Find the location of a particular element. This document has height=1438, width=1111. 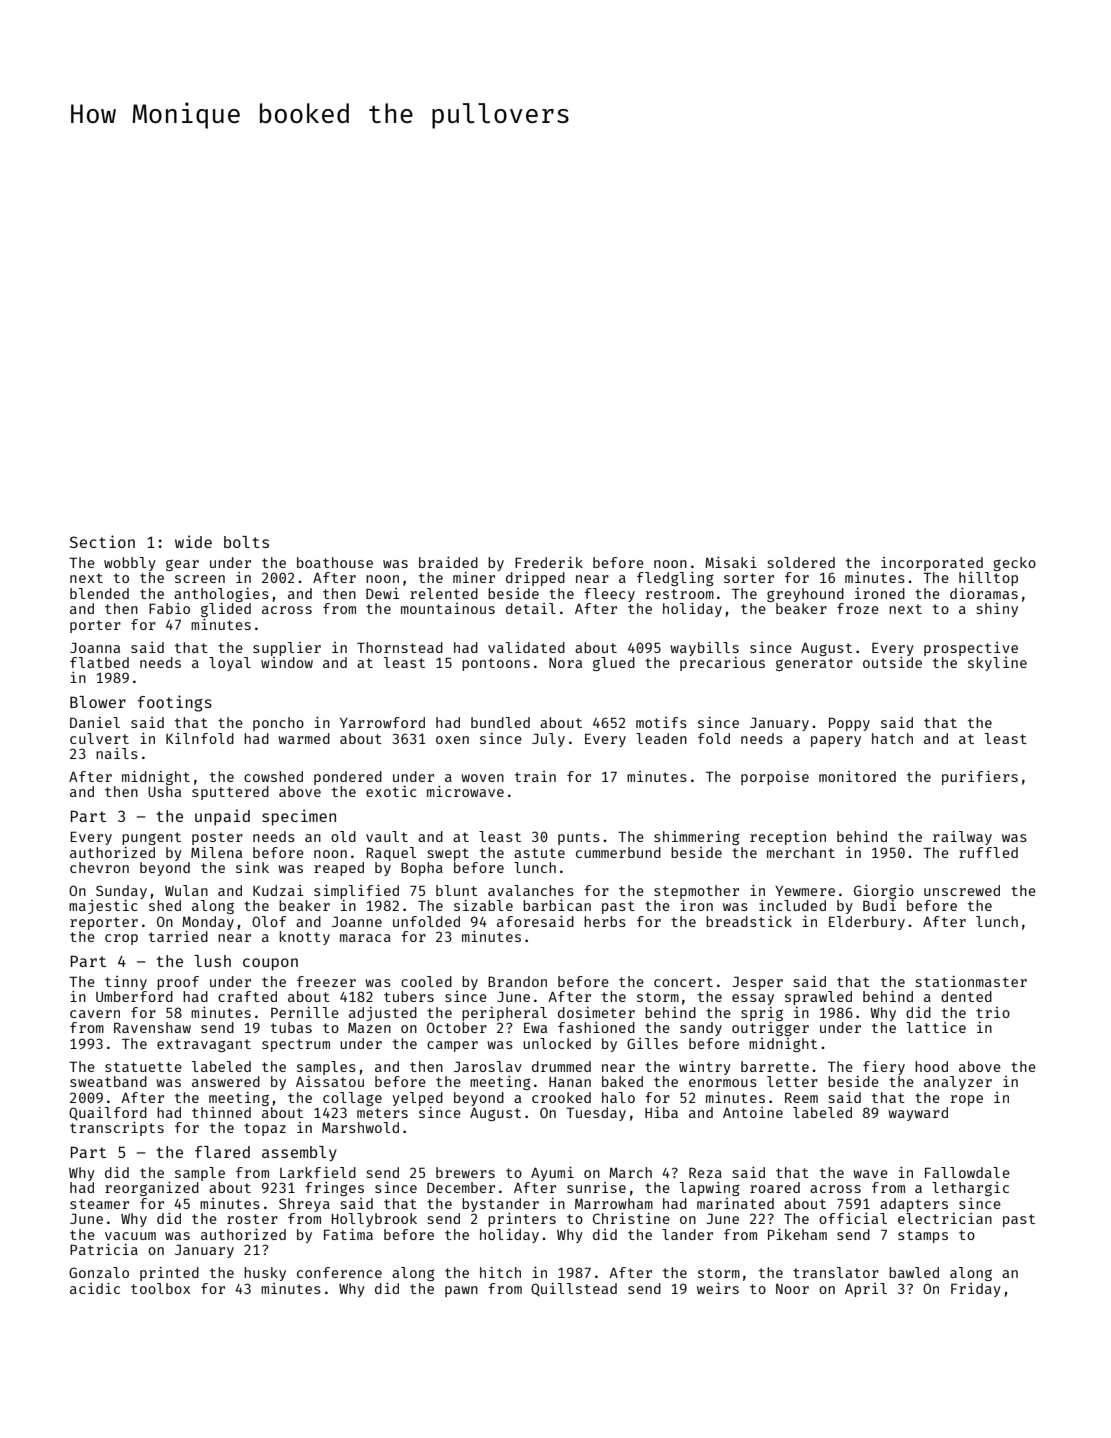

gecko is located at coordinates (1014, 564).
